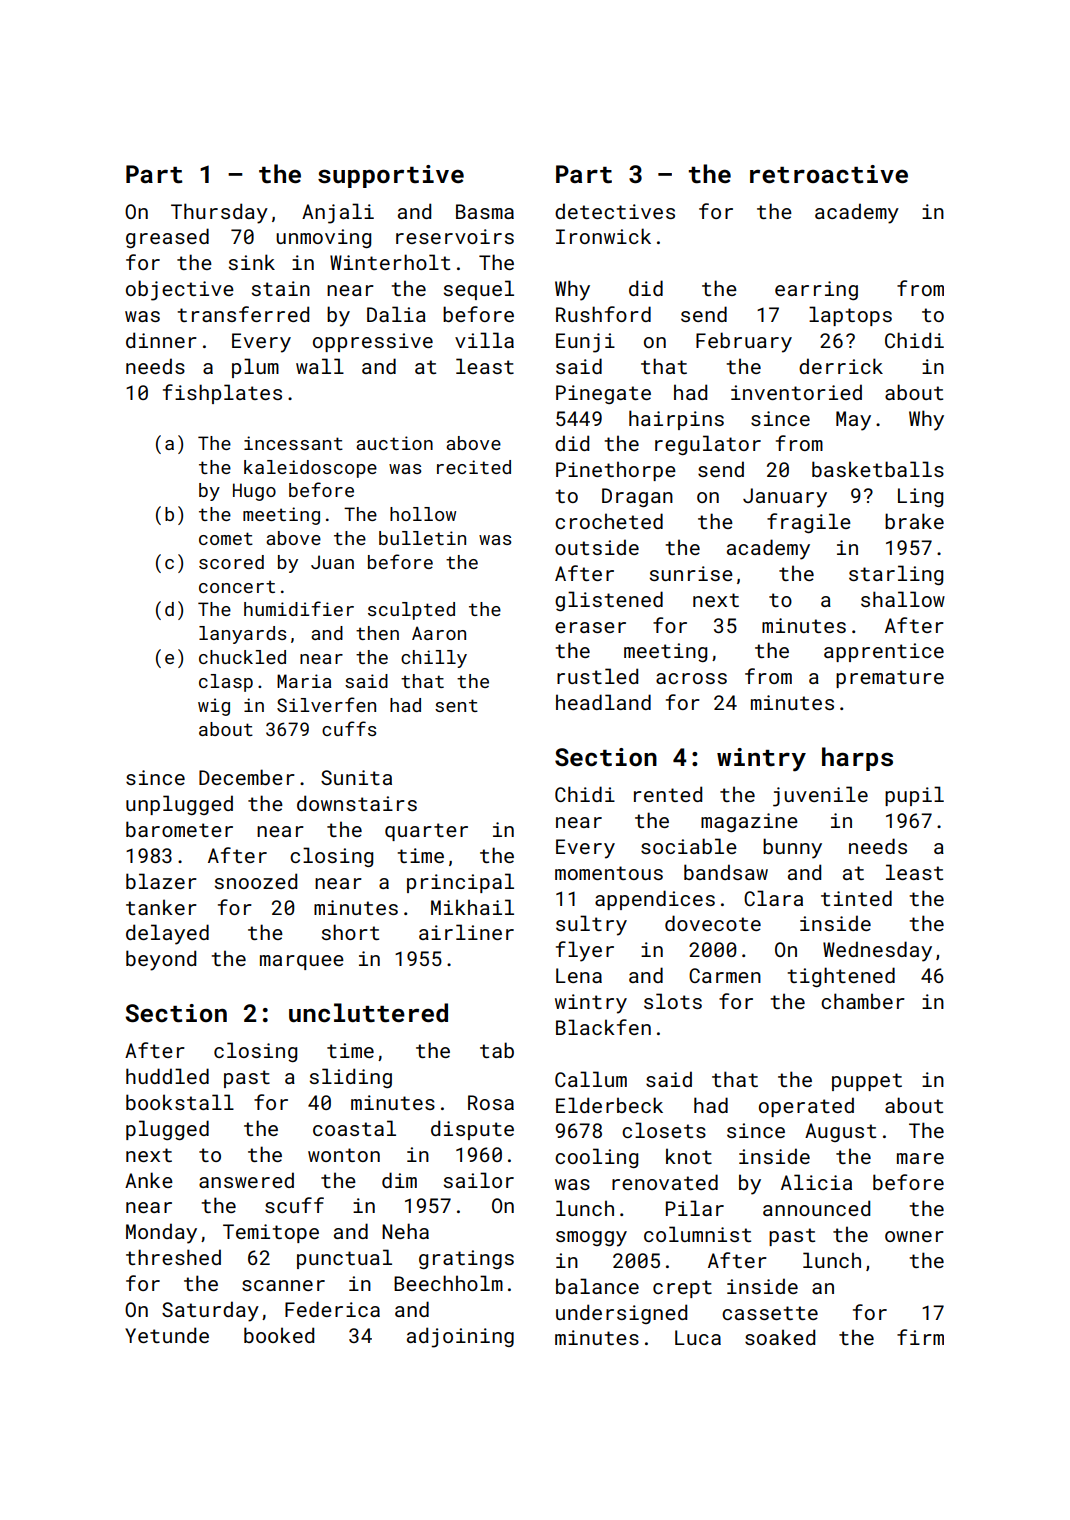  Describe the element at coordinates (725, 975) in the screenshot. I see `Carmen` at that location.
